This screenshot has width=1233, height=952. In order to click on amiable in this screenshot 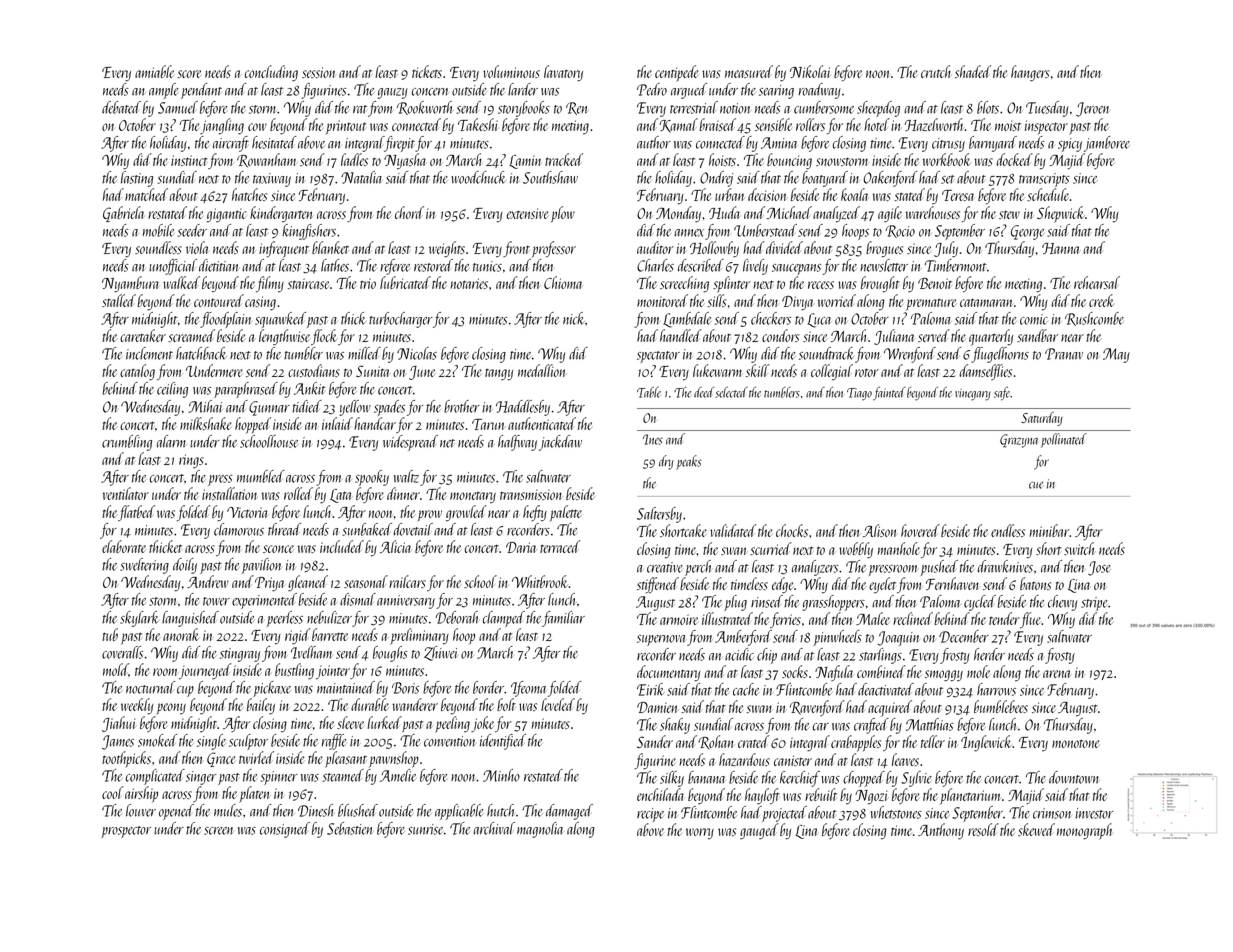, I will do `click(154, 71)`.
